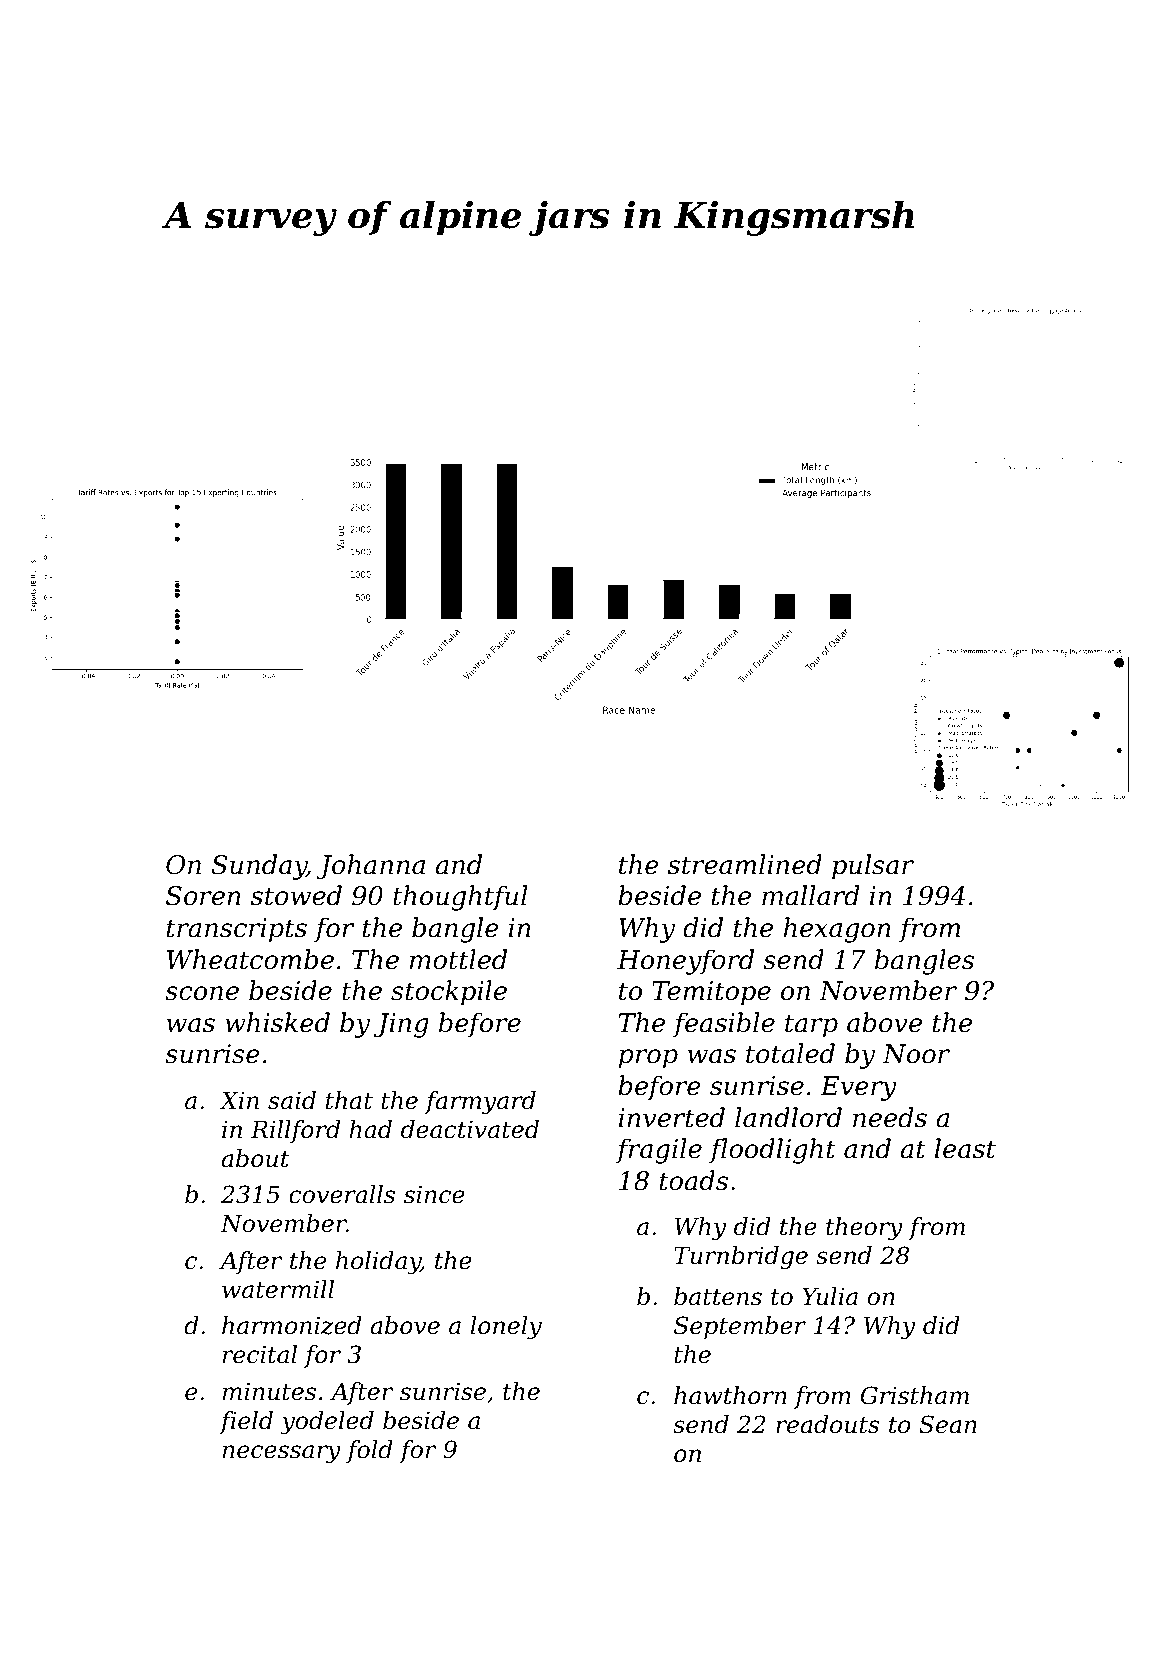 Image resolution: width=1165 pixels, height=1654 pixels. What do you see at coordinates (239, 1100) in the document?
I see `Xin` at bounding box center [239, 1100].
